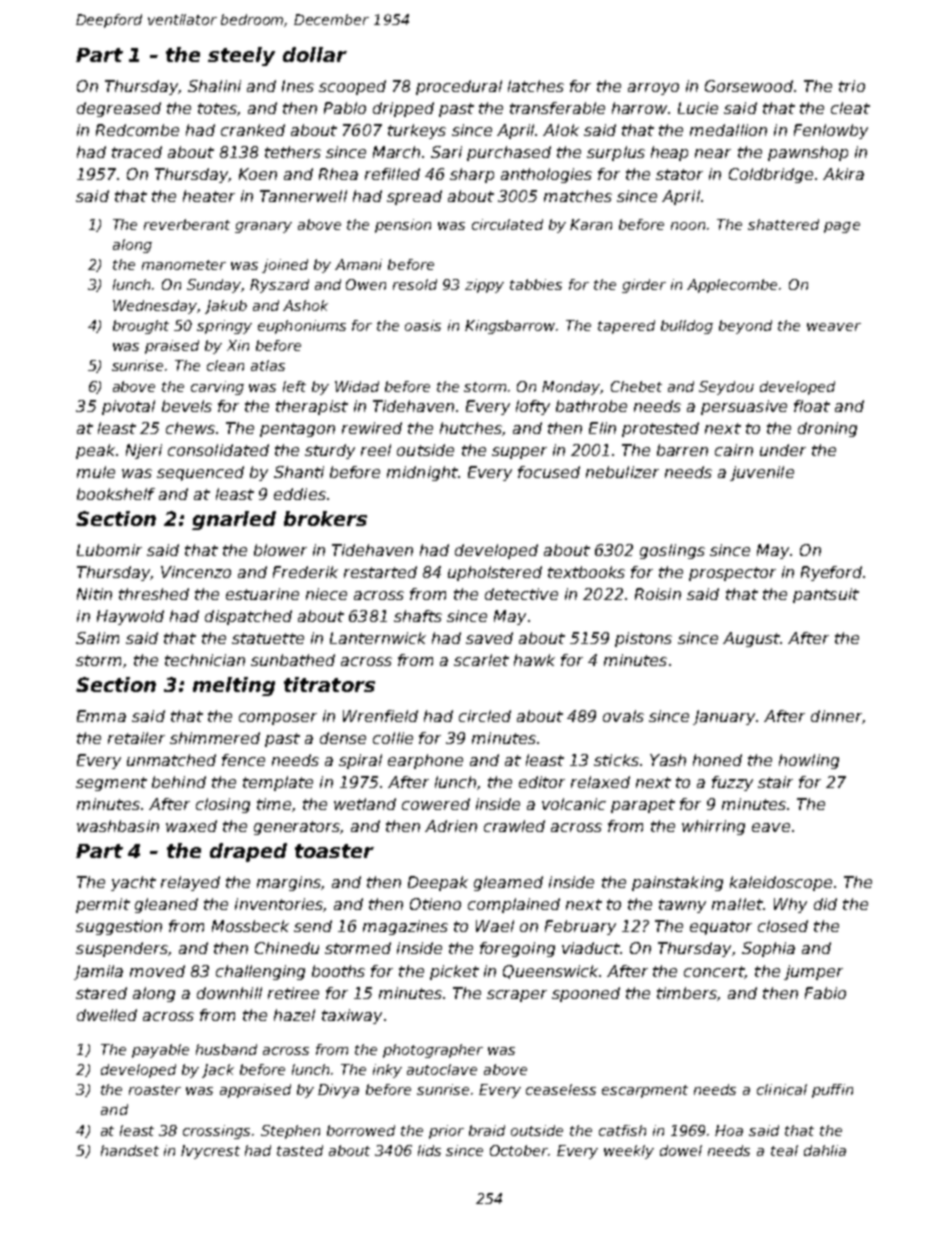 The height and width of the image is (1233, 952). Describe the element at coordinates (241, 56) in the image. I see `steely` at that location.
